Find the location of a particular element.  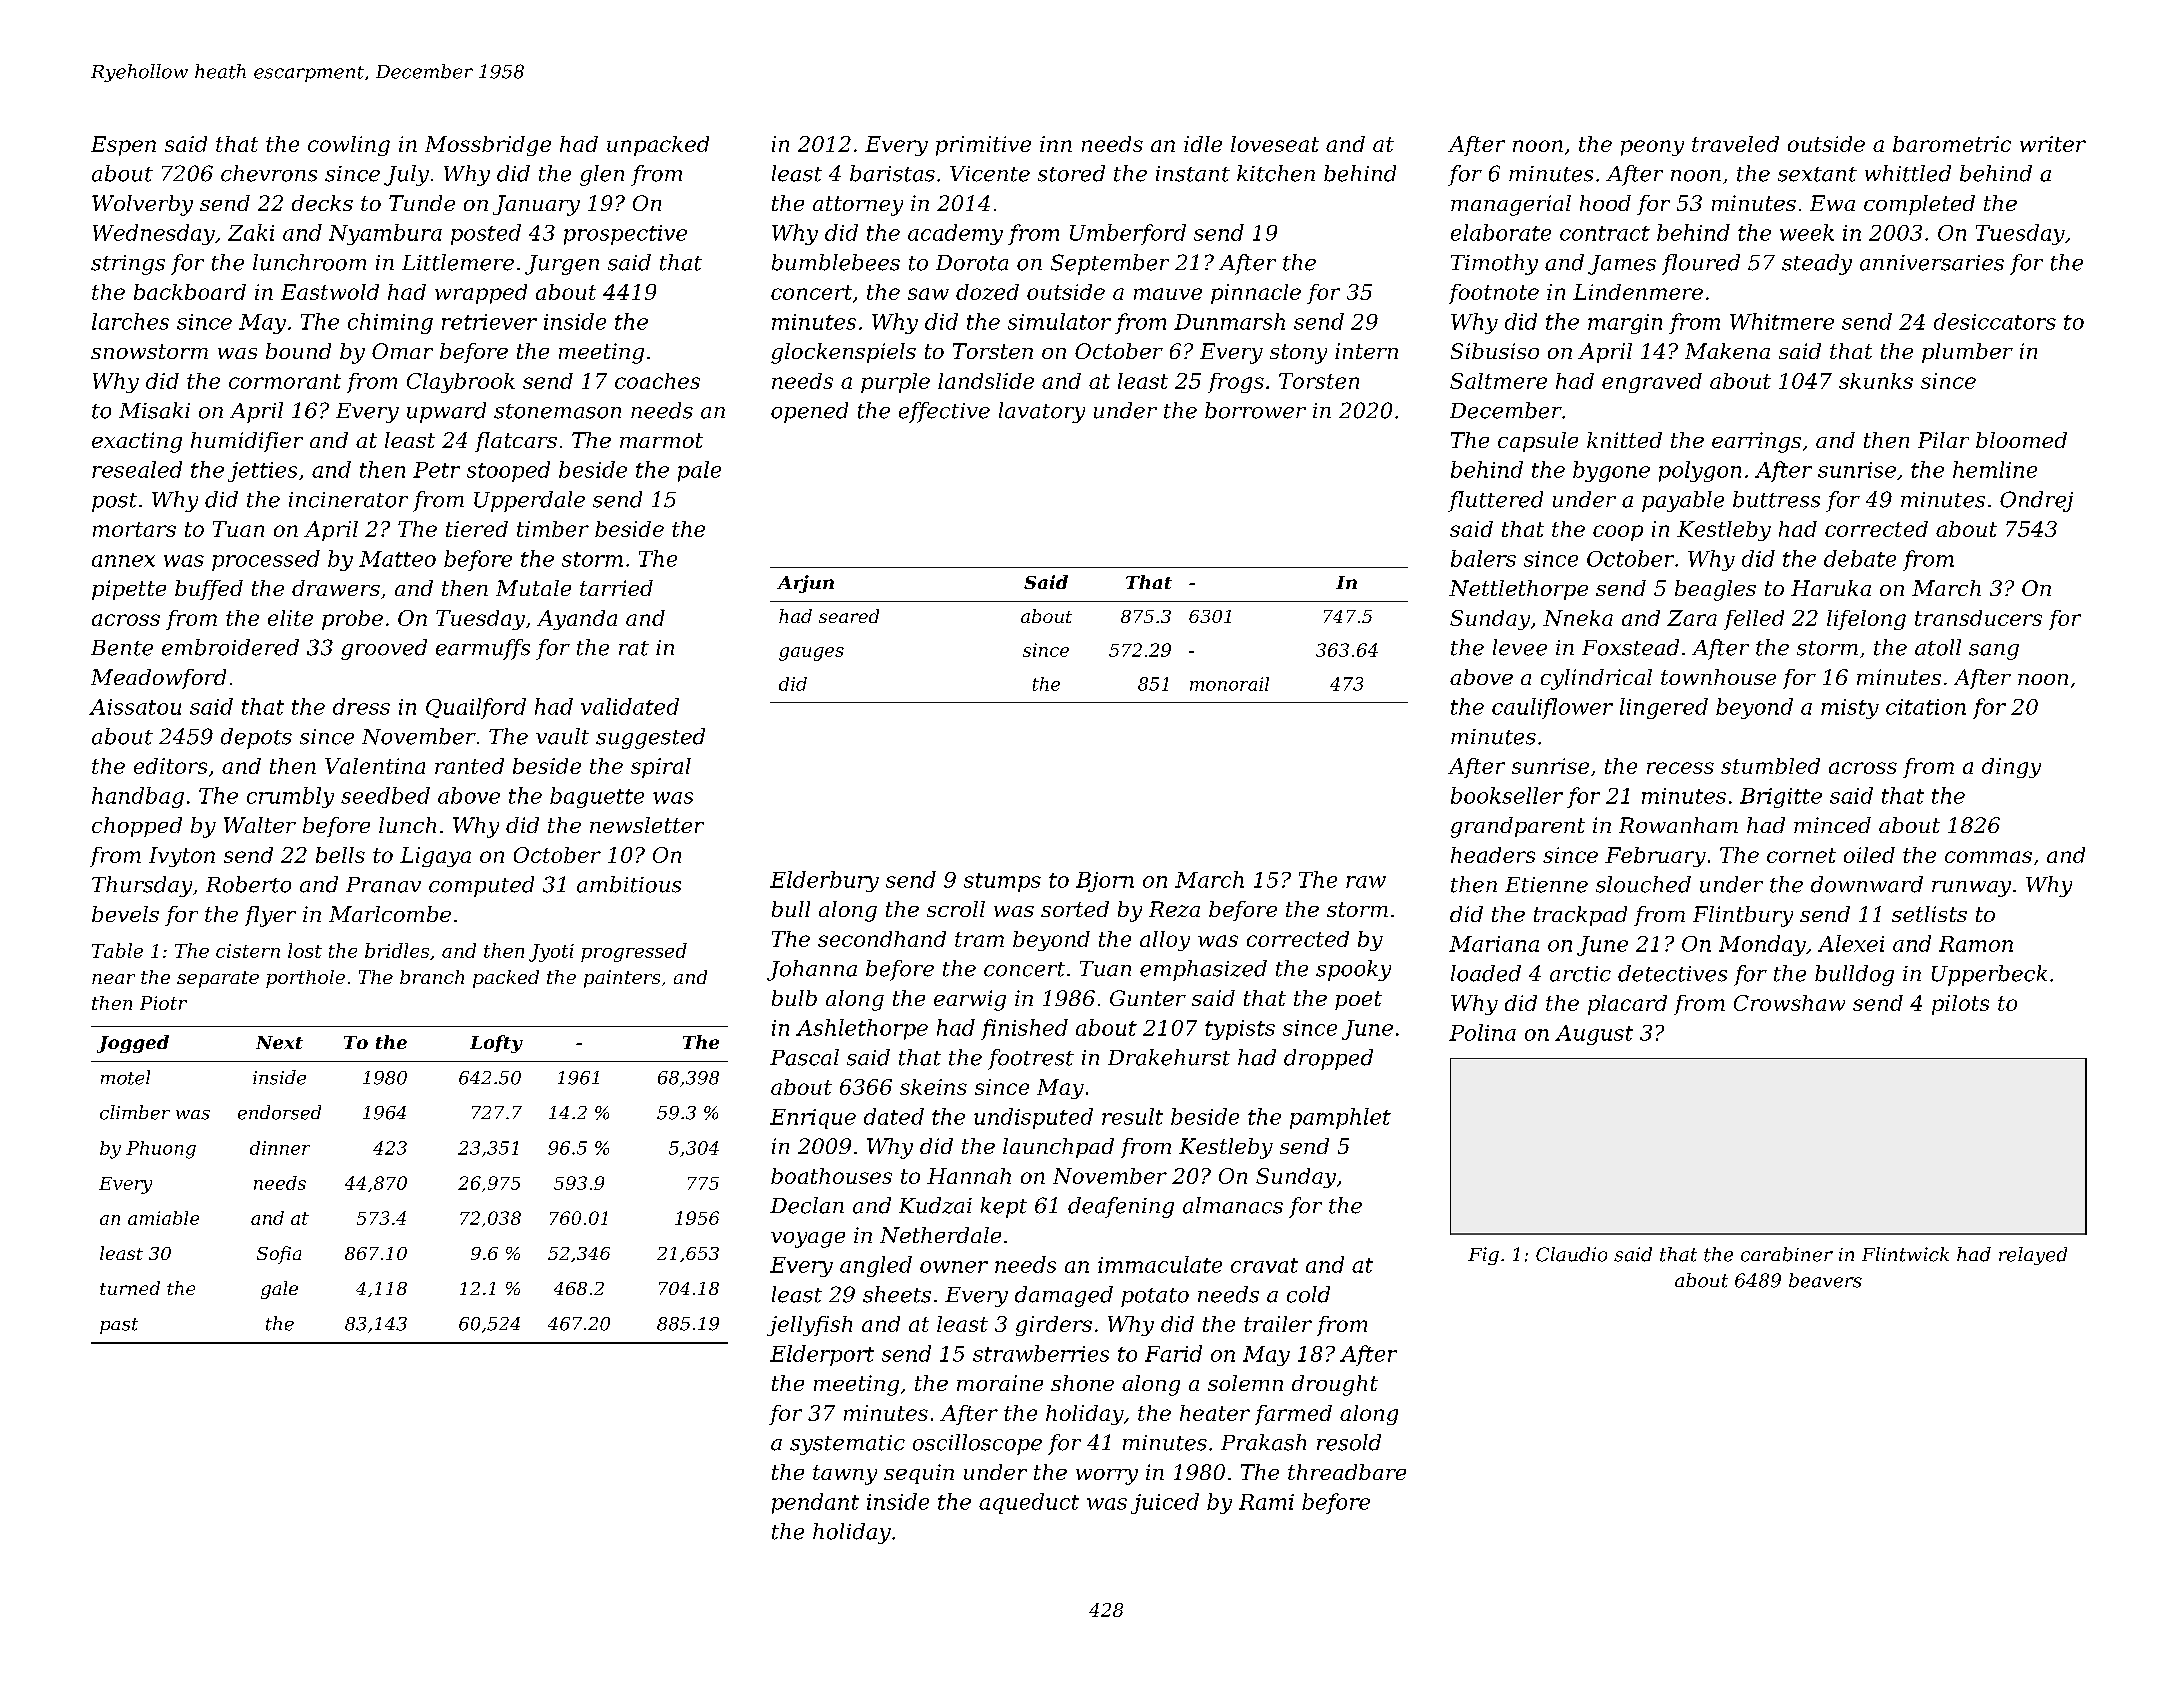

Elderbury is located at coordinates (824, 881).
